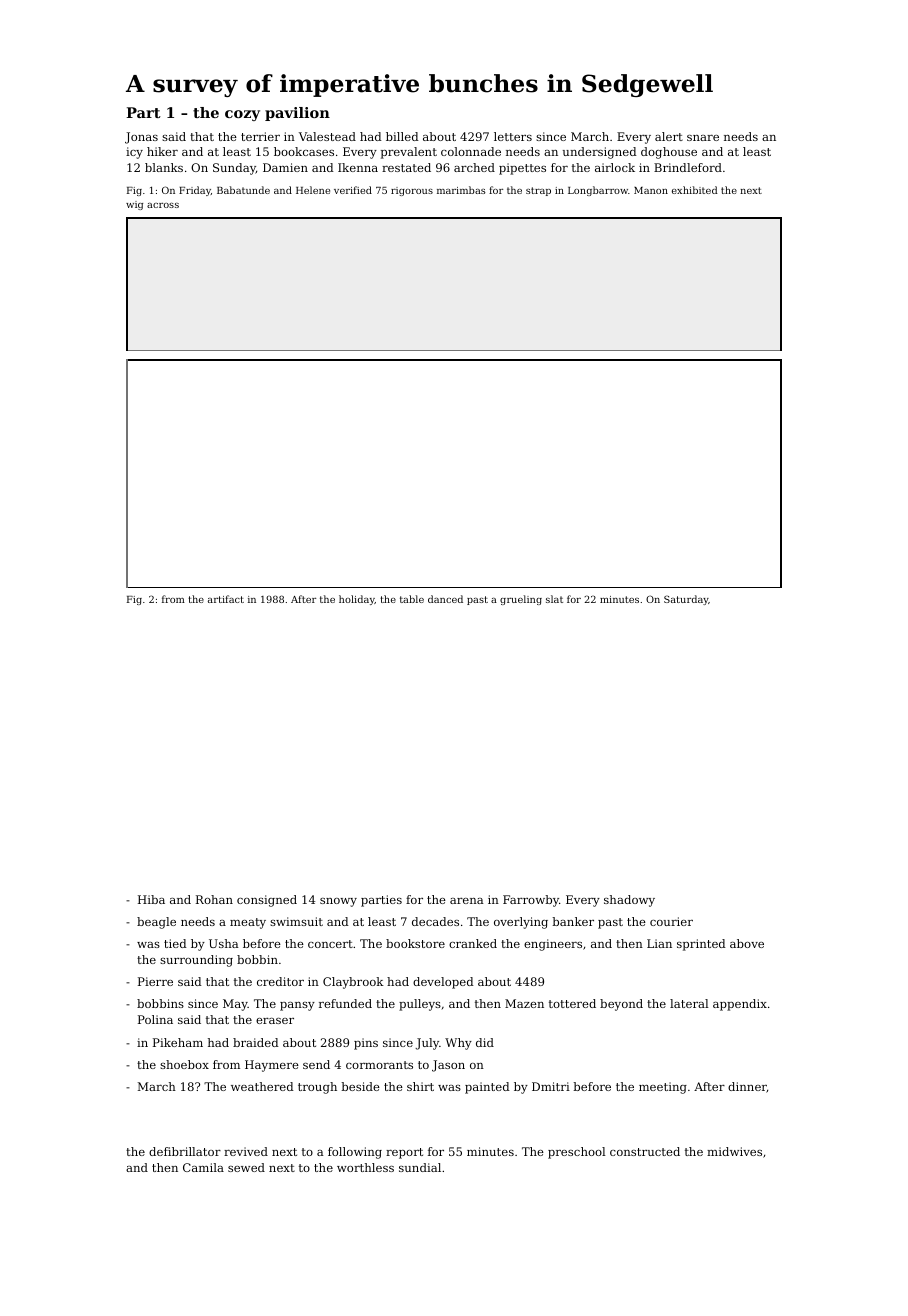 The image size is (908, 1316). I want to click on painted, so click(487, 1088).
